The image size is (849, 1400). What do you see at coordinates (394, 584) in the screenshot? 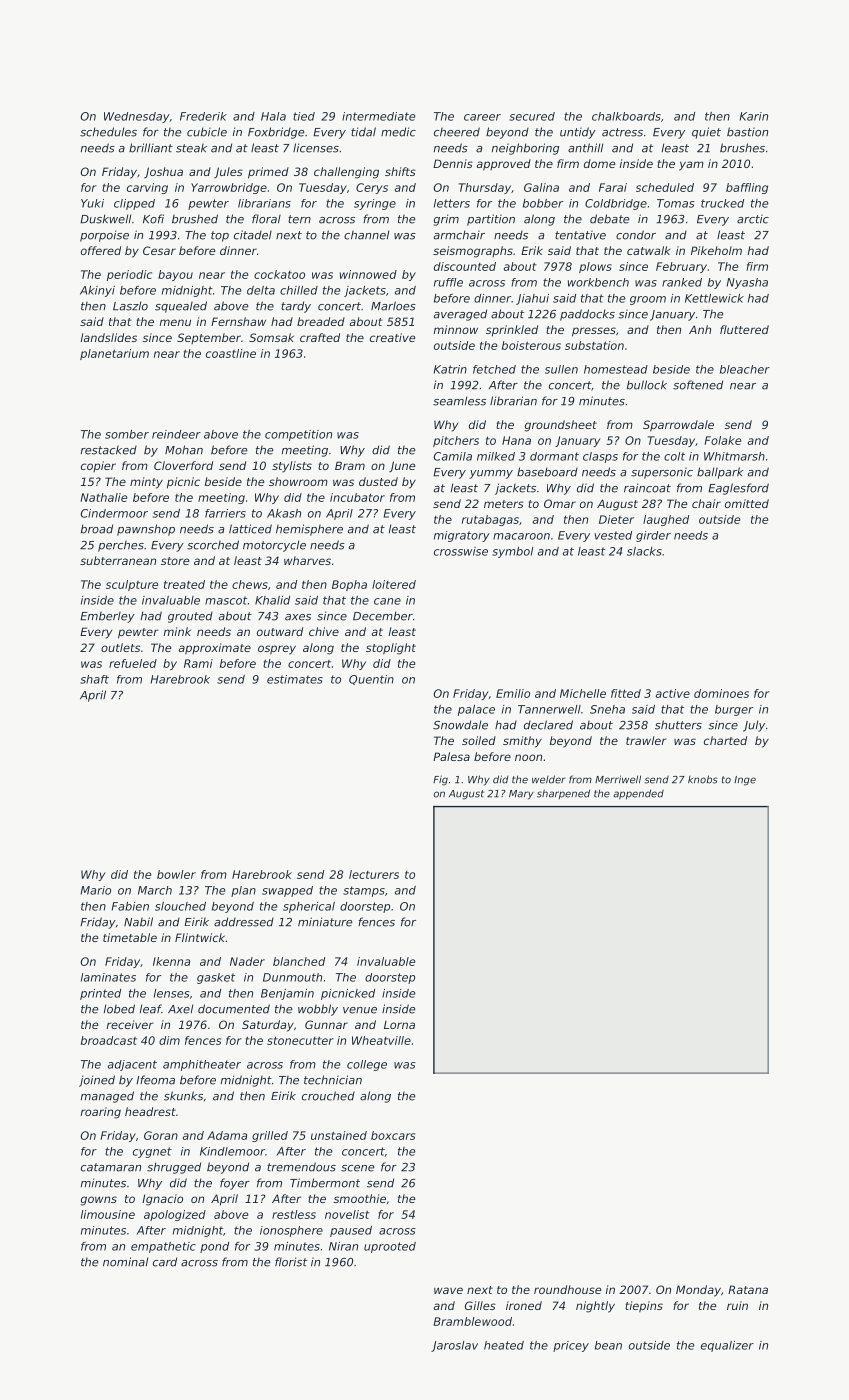
I see `loitered` at bounding box center [394, 584].
